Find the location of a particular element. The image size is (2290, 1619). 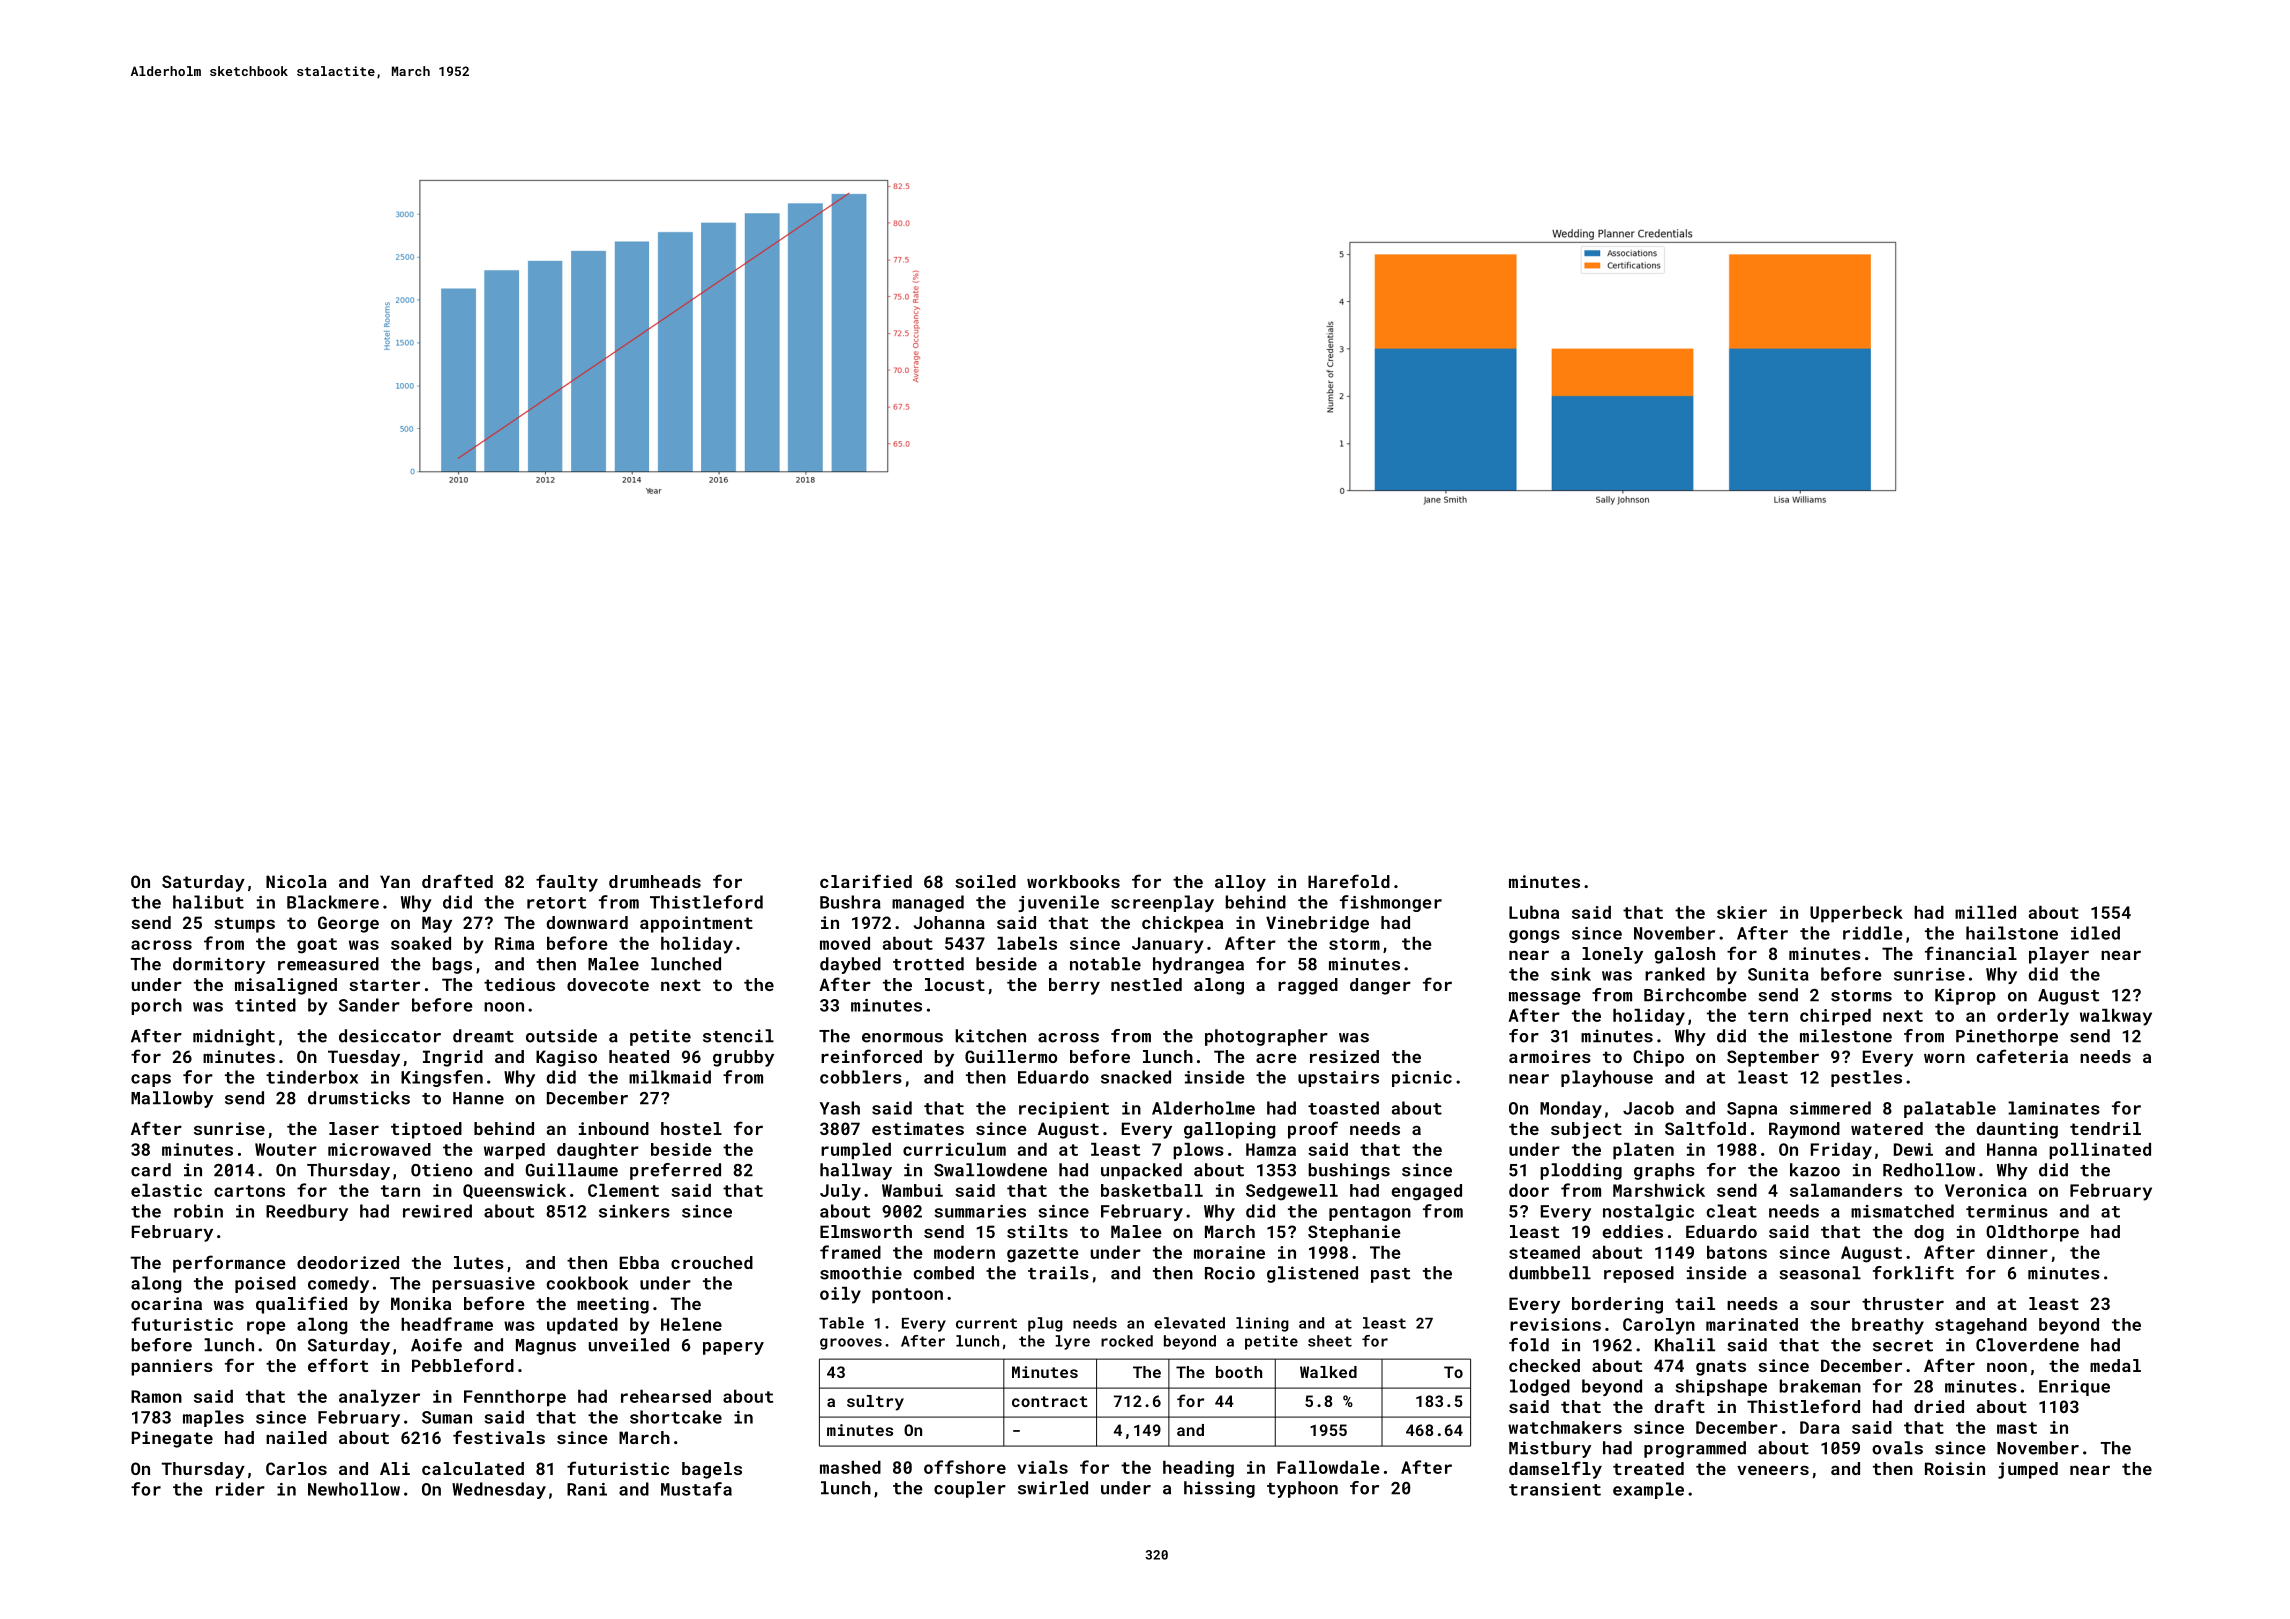

clarified is located at coordinates (866, 881).
